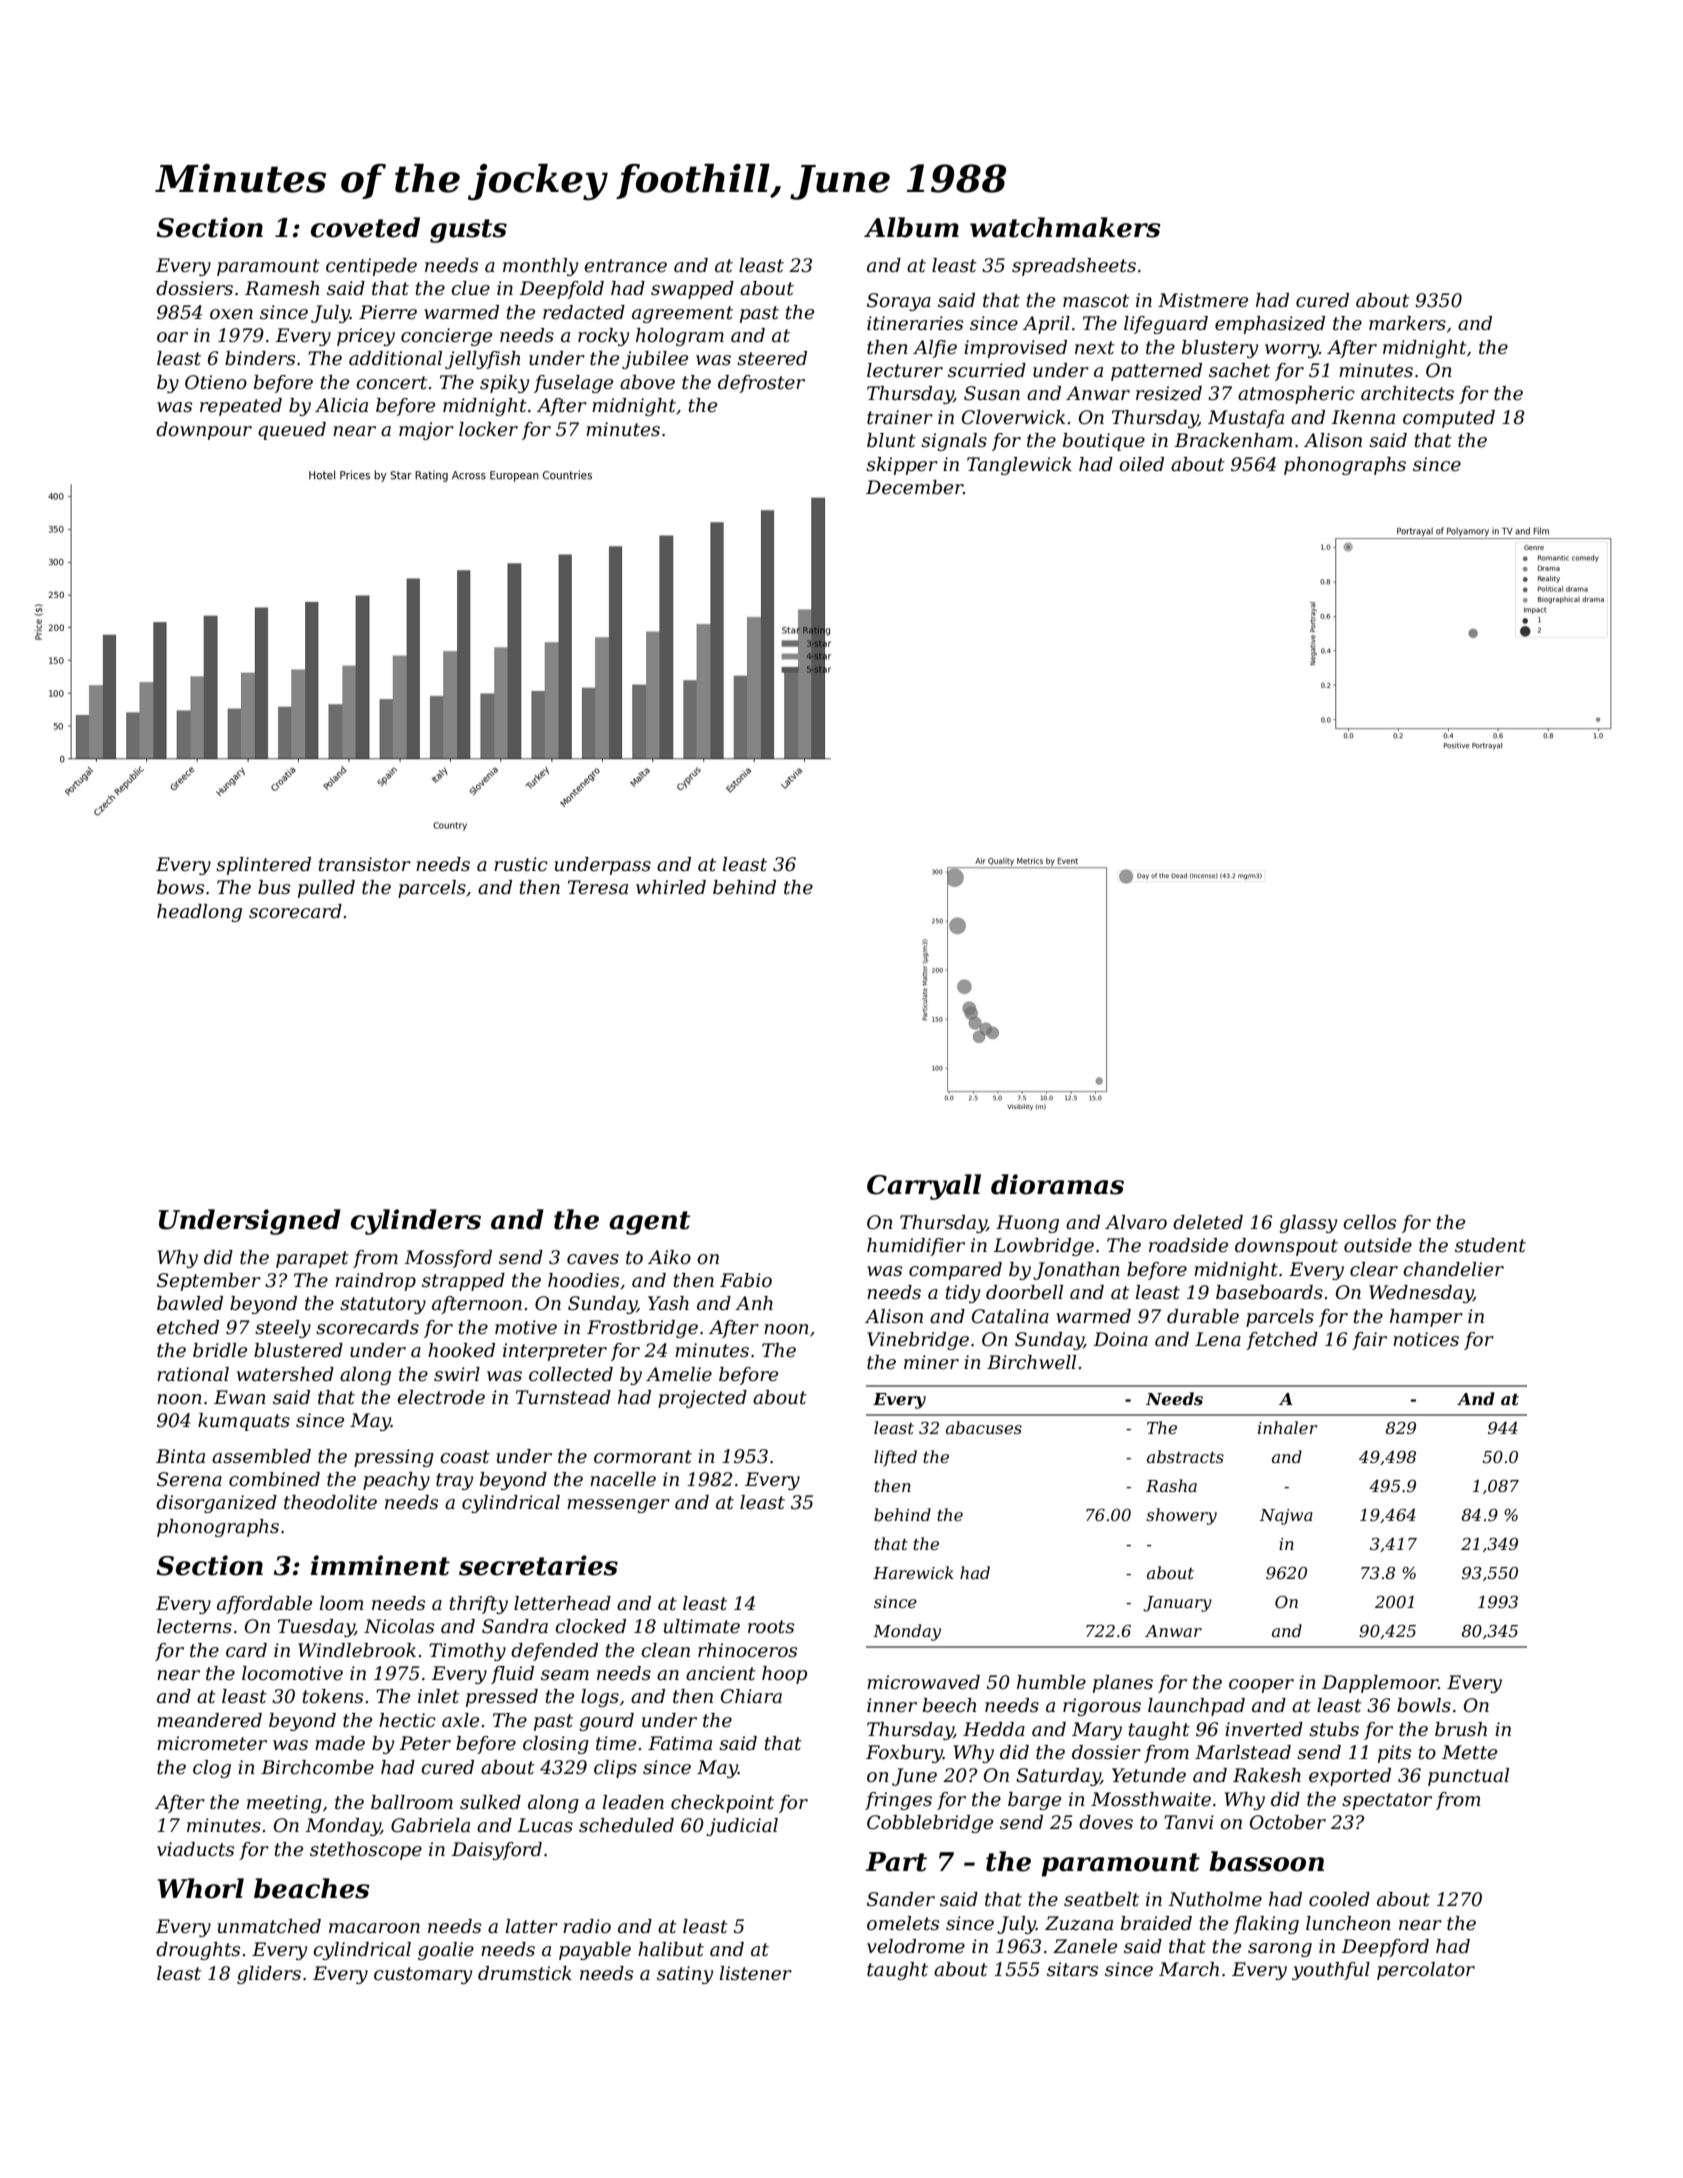  What do you see at coordinates (1369, 1222) in the screenshot?
I see `cellos` at bounding box center [1369, 1222].
